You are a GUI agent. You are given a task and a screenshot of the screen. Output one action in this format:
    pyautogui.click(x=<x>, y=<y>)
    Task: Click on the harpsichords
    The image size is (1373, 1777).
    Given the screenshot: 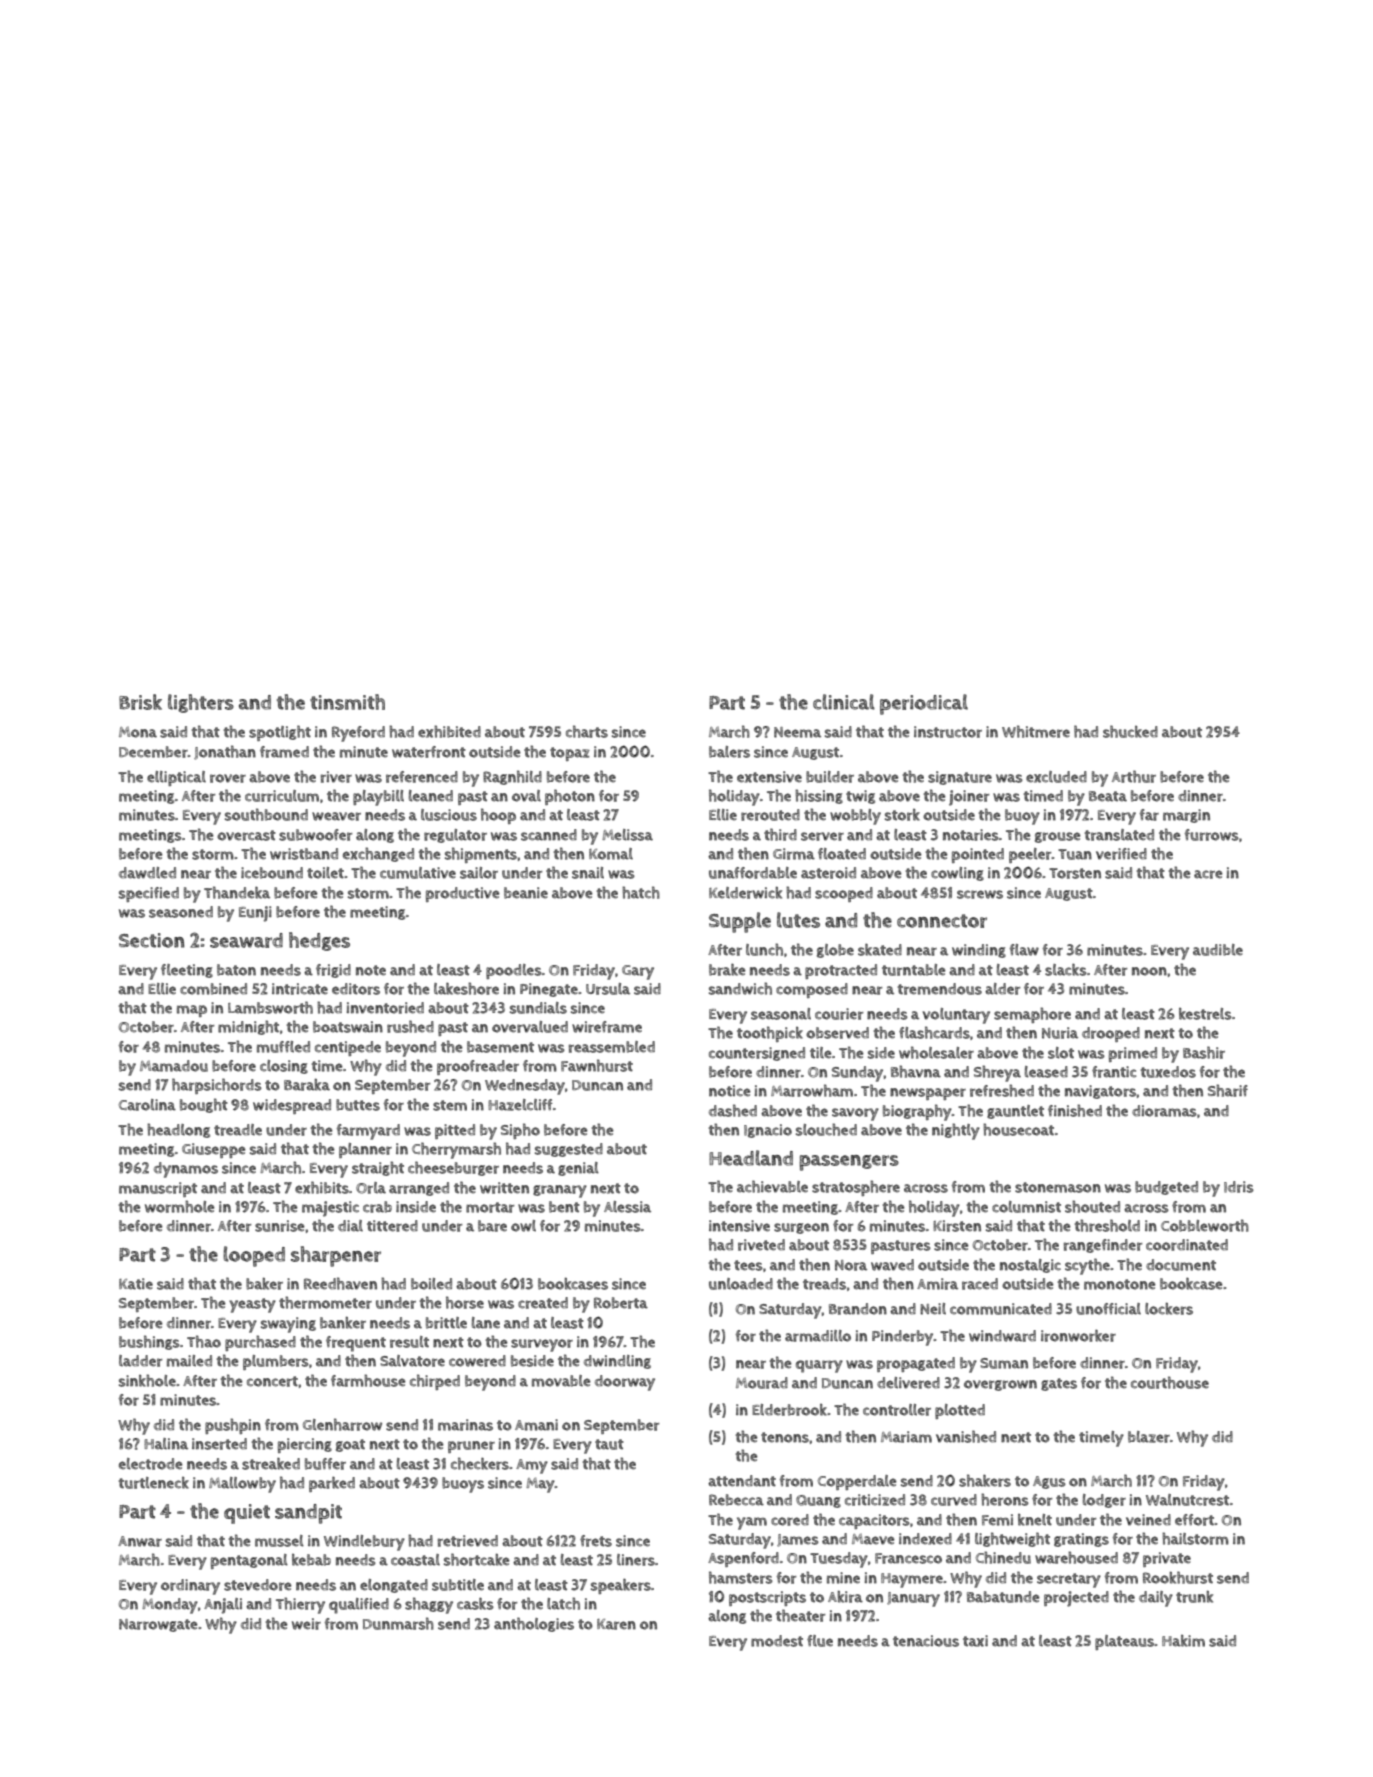 What is the action you would take?
    pyautogui.click(x=217, y=1086)
